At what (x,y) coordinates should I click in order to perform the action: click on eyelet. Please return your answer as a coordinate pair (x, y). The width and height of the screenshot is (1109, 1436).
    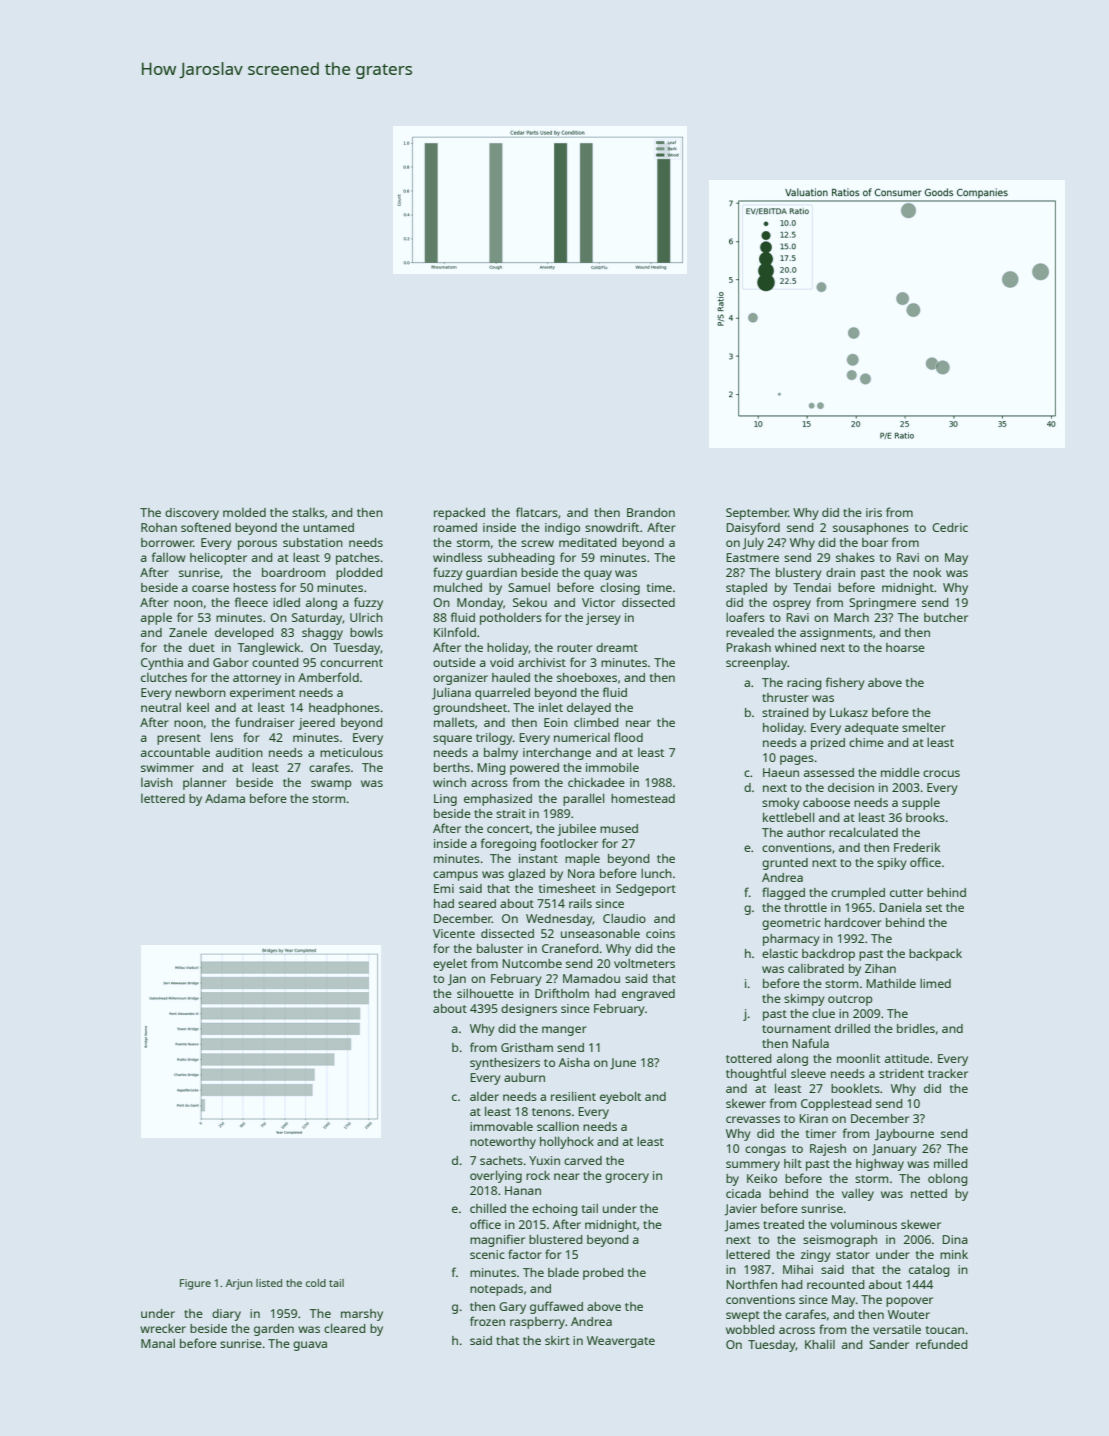
    Looking at the image, I should click on (450, 965).
